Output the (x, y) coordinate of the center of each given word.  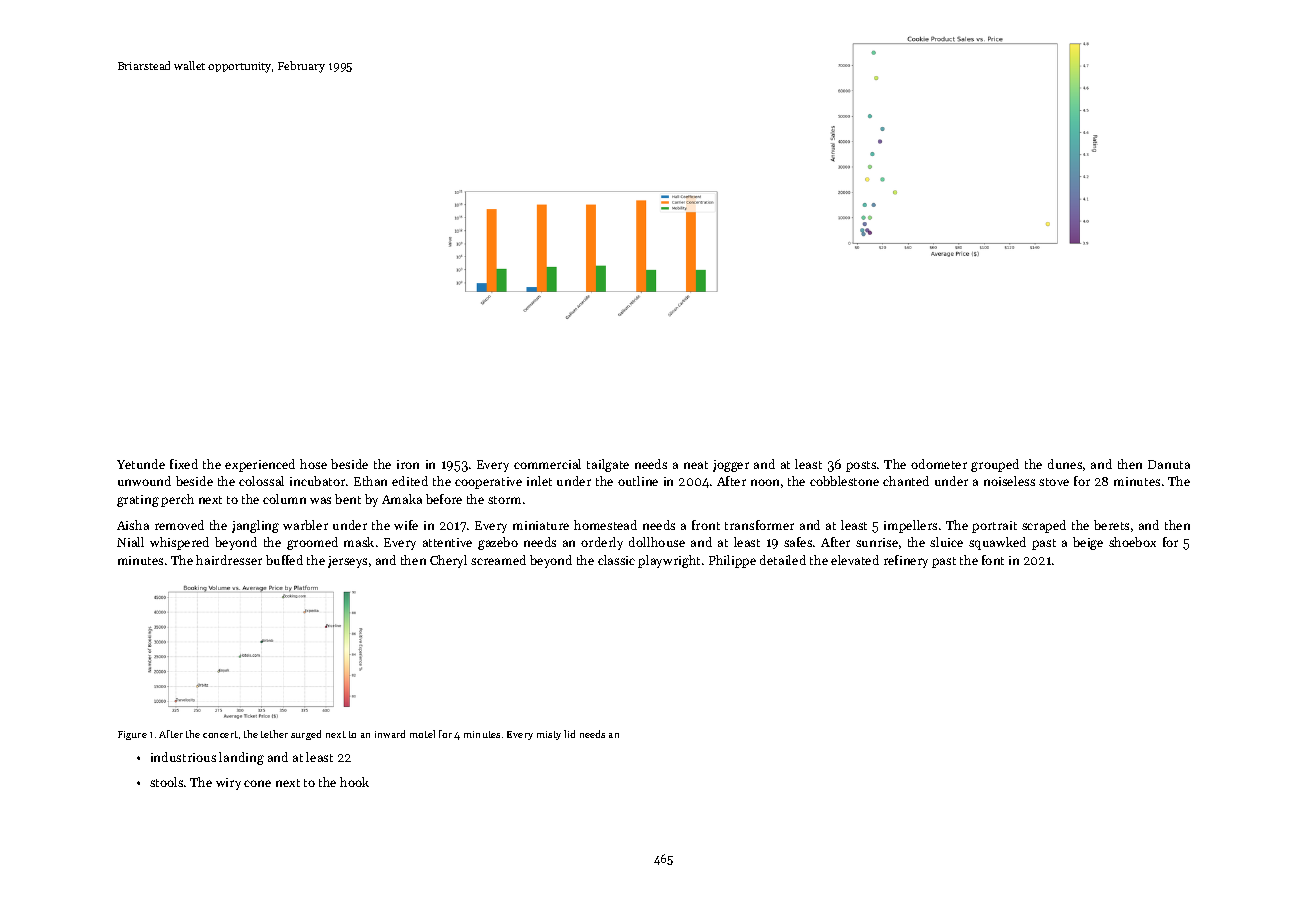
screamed (498, 560)
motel (422, 734)
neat (696, 465)
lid (569, 734)
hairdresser (229, 560)
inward (390, 734)
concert (220, 734)
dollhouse (657, 542)
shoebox (1132, 542)
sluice (946, 542)
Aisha (133, 525)
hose (313, 464)
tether (274, 734)
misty (549, 735)
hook (354, 782)
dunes (1065, 464)
